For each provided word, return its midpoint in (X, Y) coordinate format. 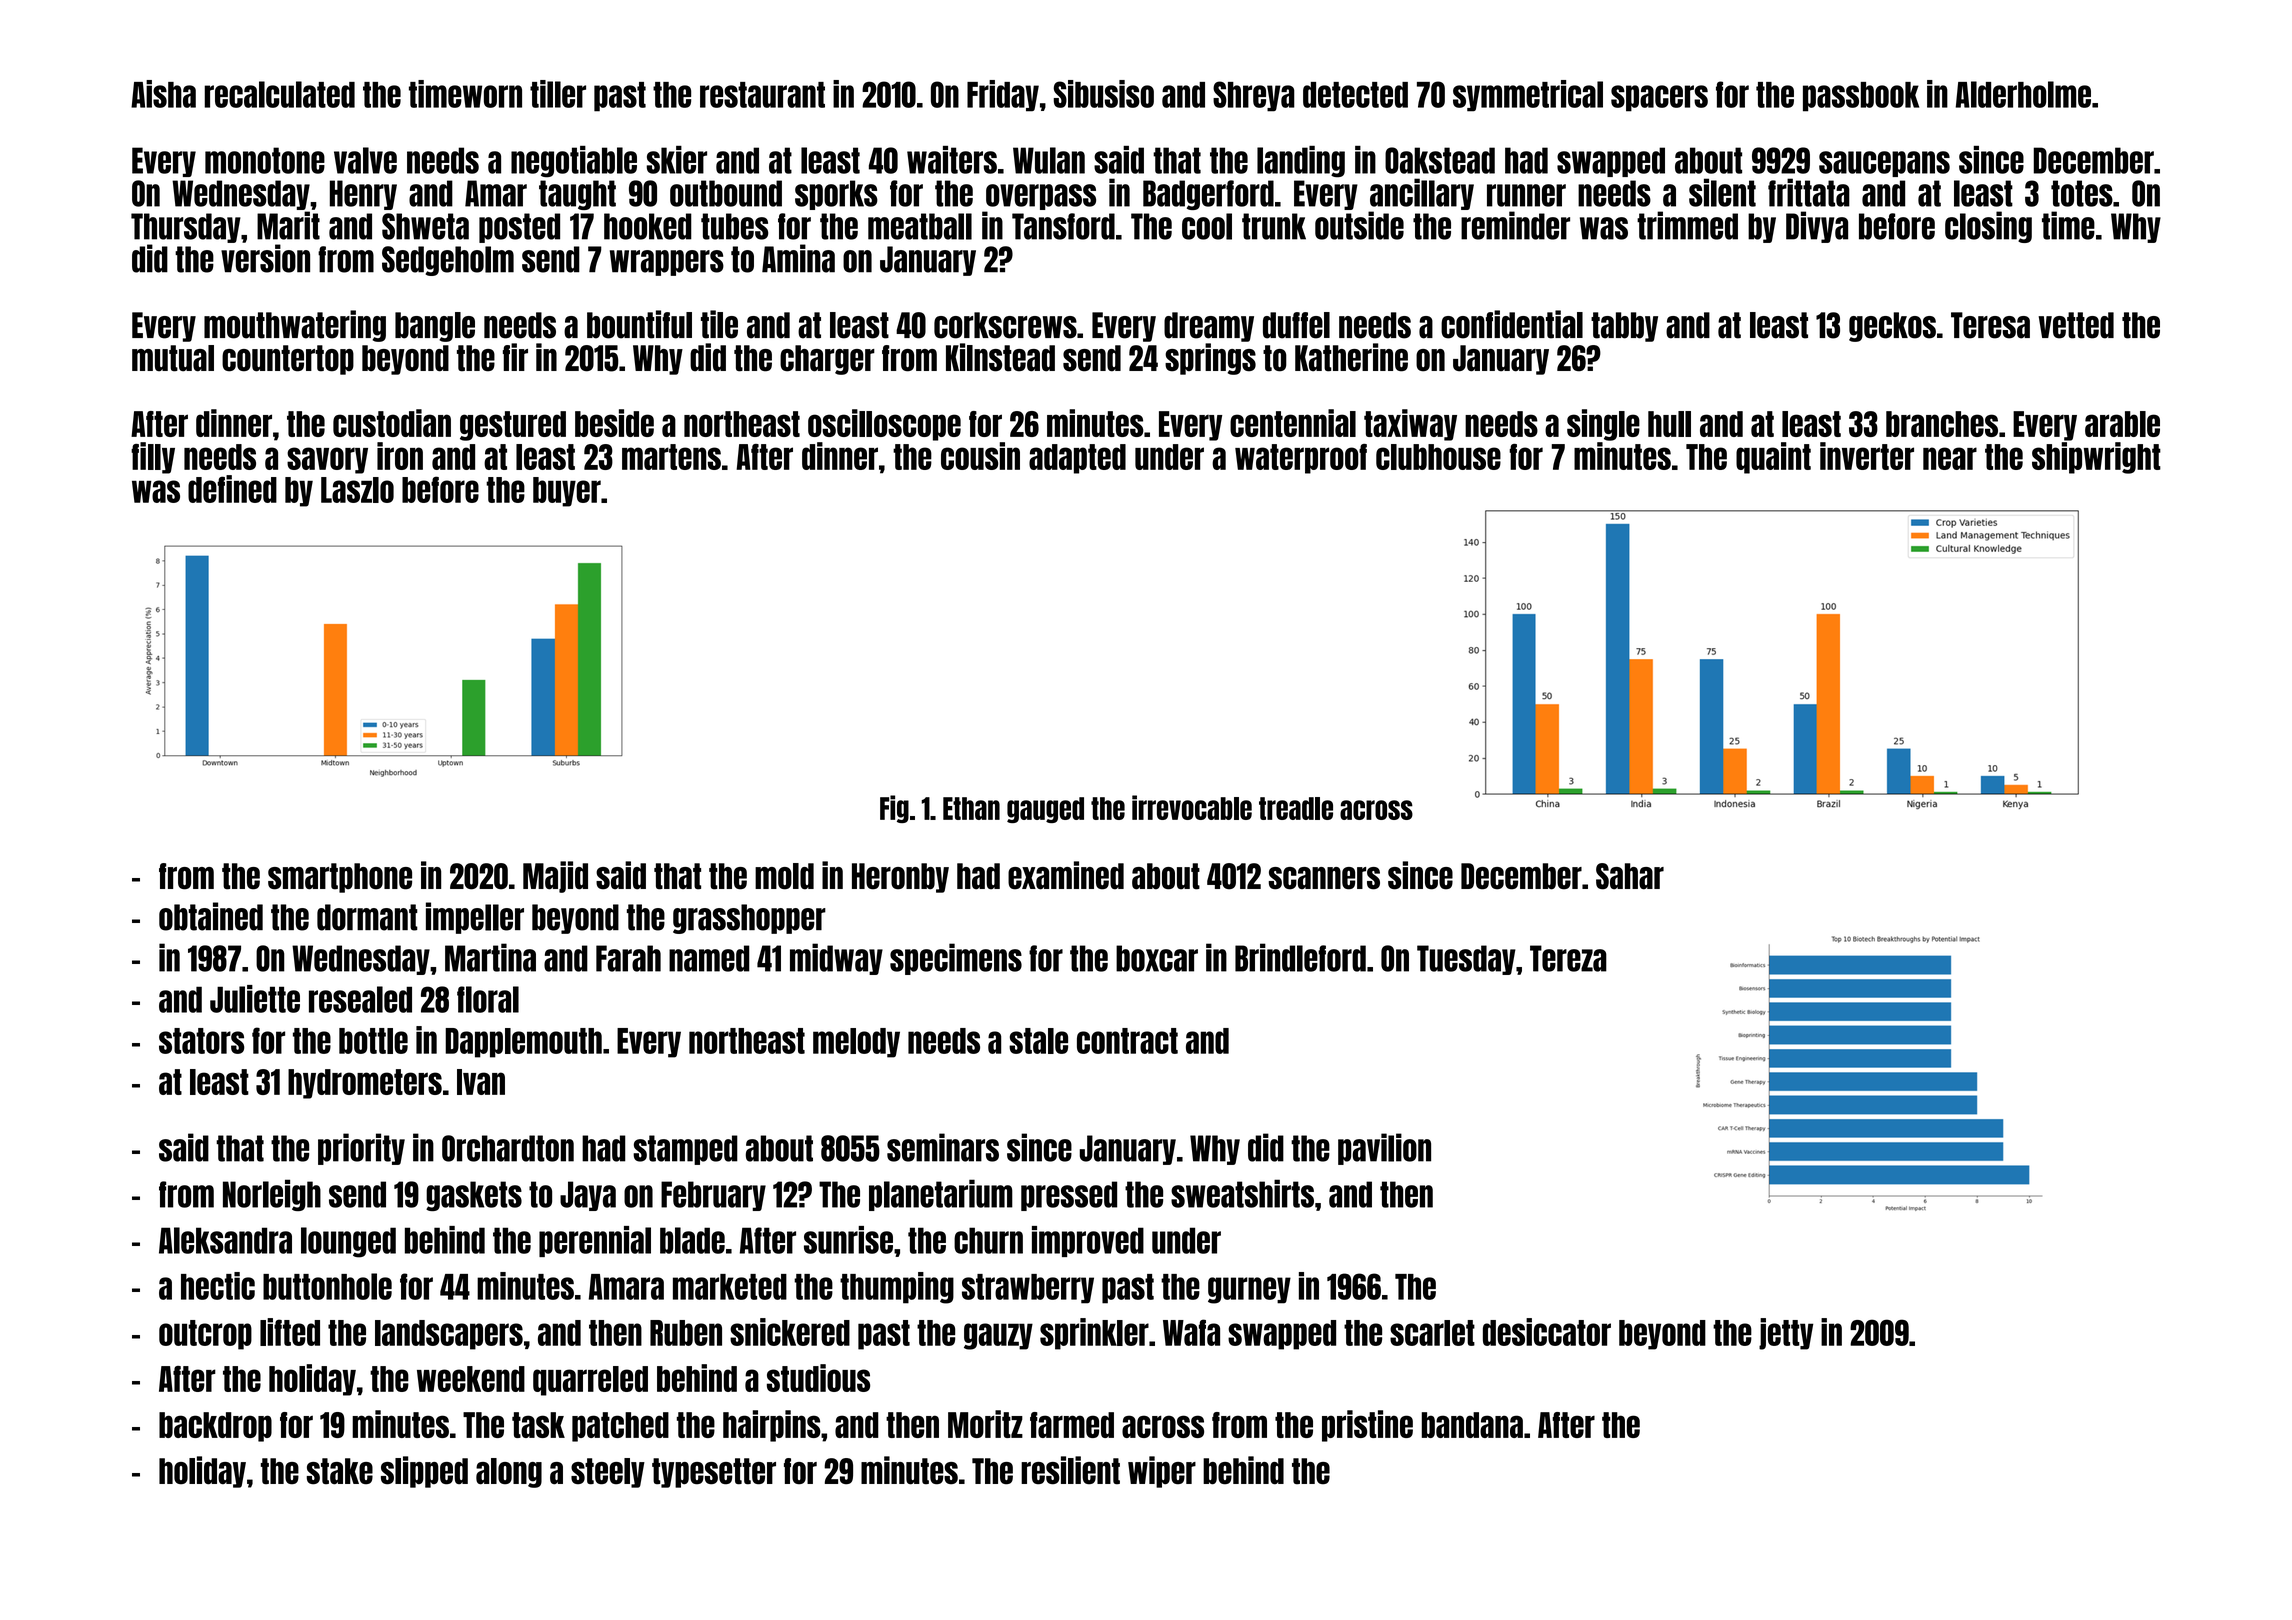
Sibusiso (1104, 94)
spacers (1659, 98)
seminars (943, 1147)
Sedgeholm (448, 261)
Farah (628, 958)
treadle (1296, 808)
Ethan (971, 808)
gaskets (474, 1196)
